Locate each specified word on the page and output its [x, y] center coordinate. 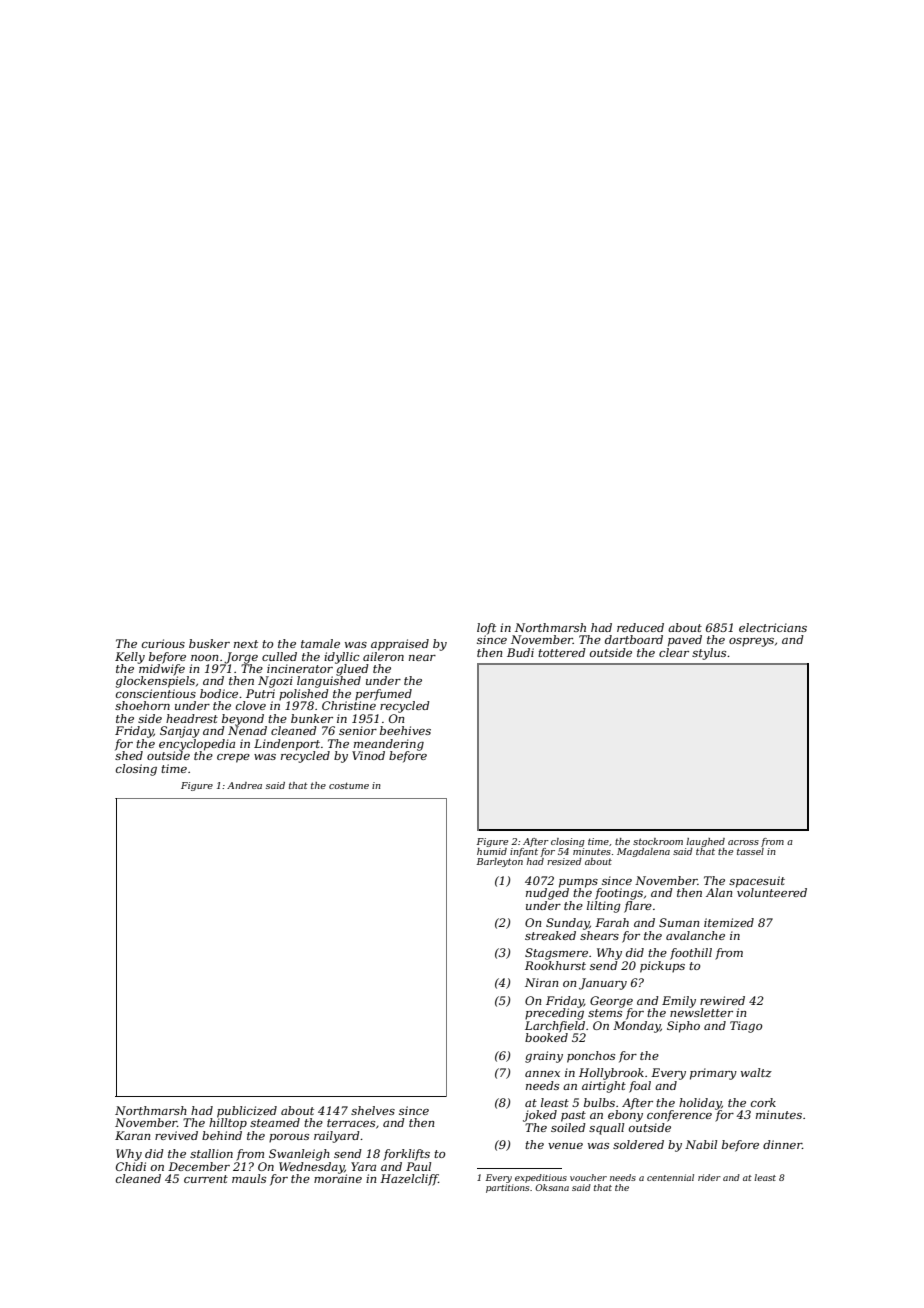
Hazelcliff [409, 1180]
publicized [247, 1112]
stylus [709, 654]
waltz [756, 1072]
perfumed [383, 695]
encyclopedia [197, 745]
